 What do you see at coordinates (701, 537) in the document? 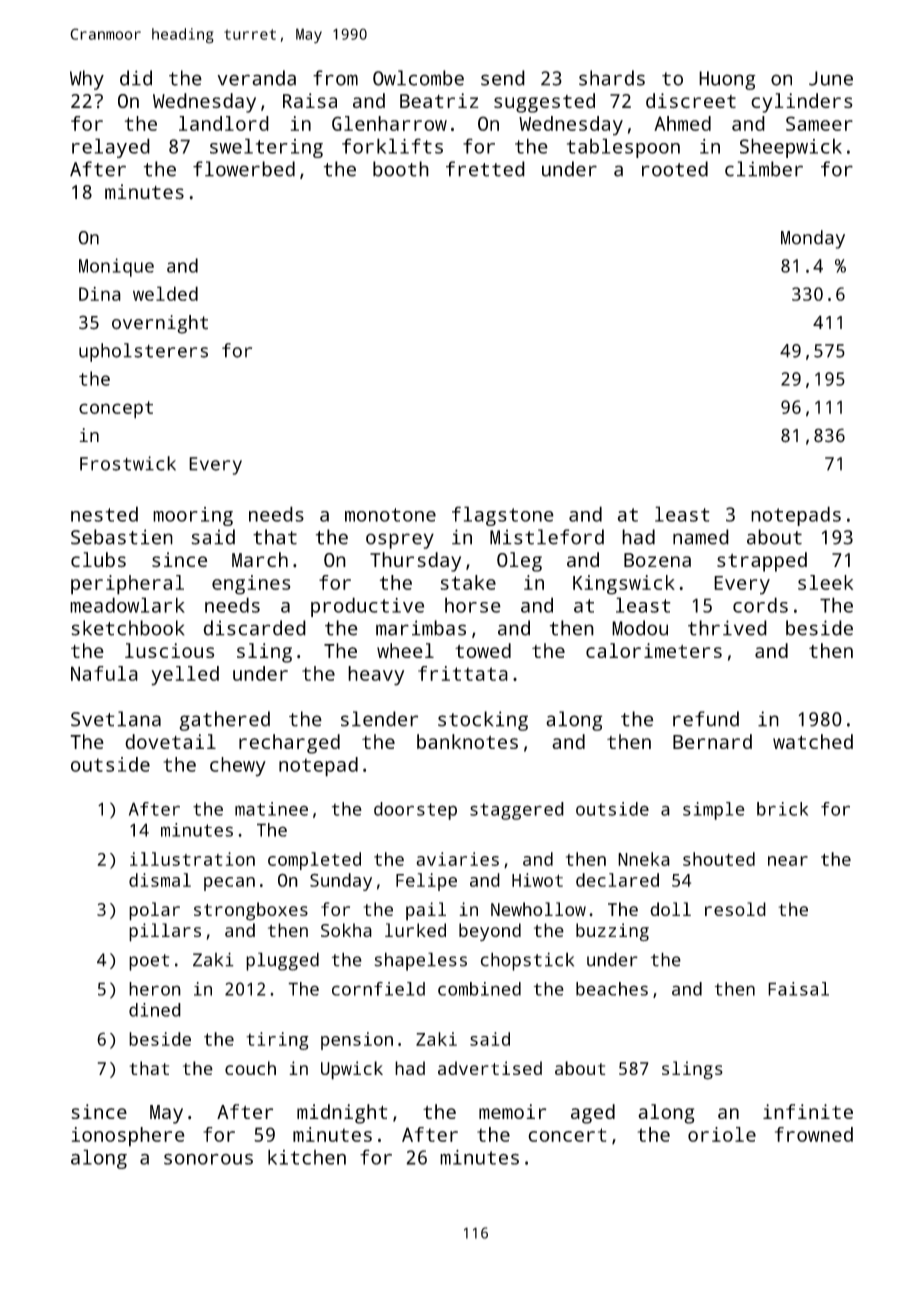
I see `named` at bounding box center [701, 537].
